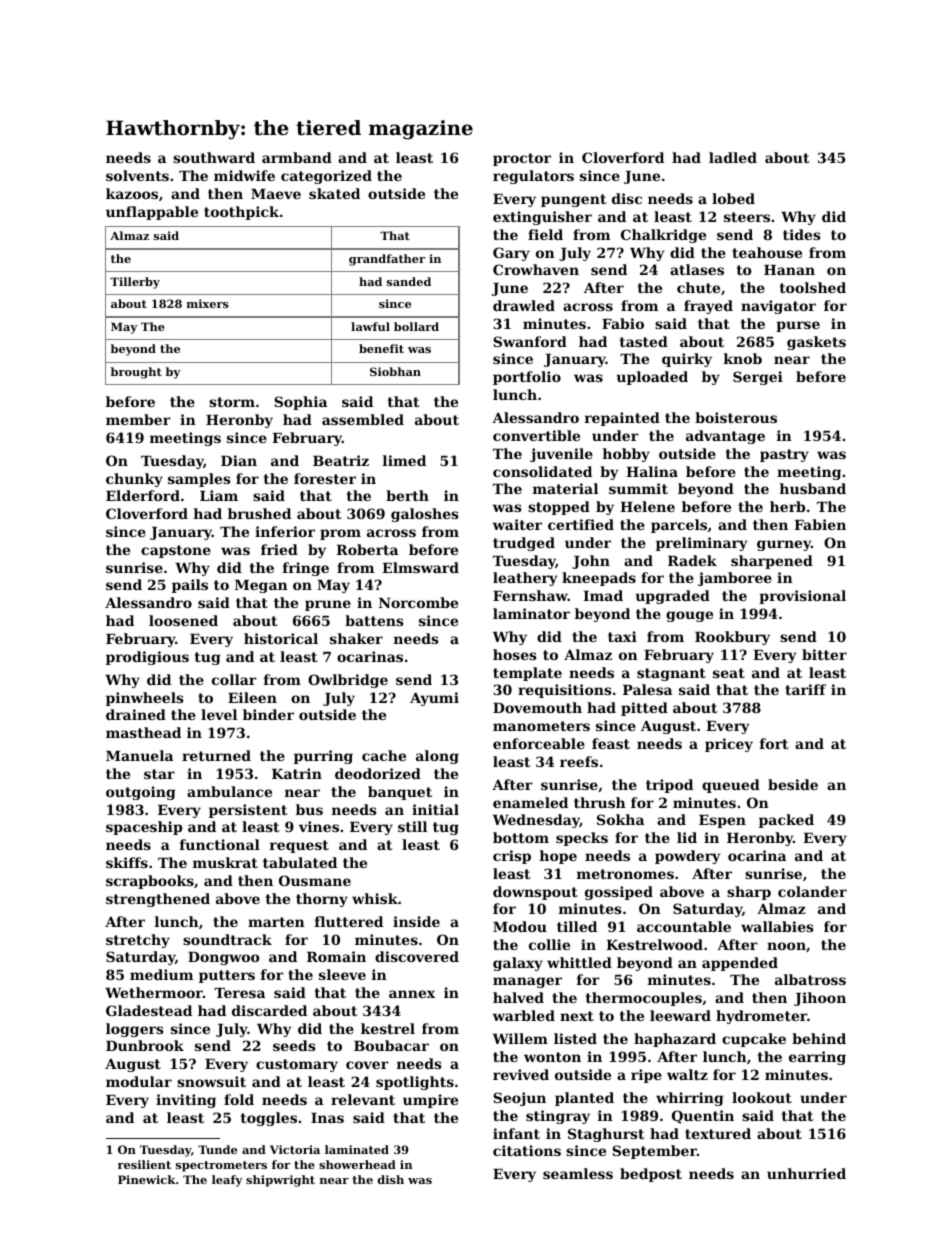 The image size is (952, 1233). What do you see at coordinates (740, 964) in the page?
I see `appended` at bounding box center [740, 964].
